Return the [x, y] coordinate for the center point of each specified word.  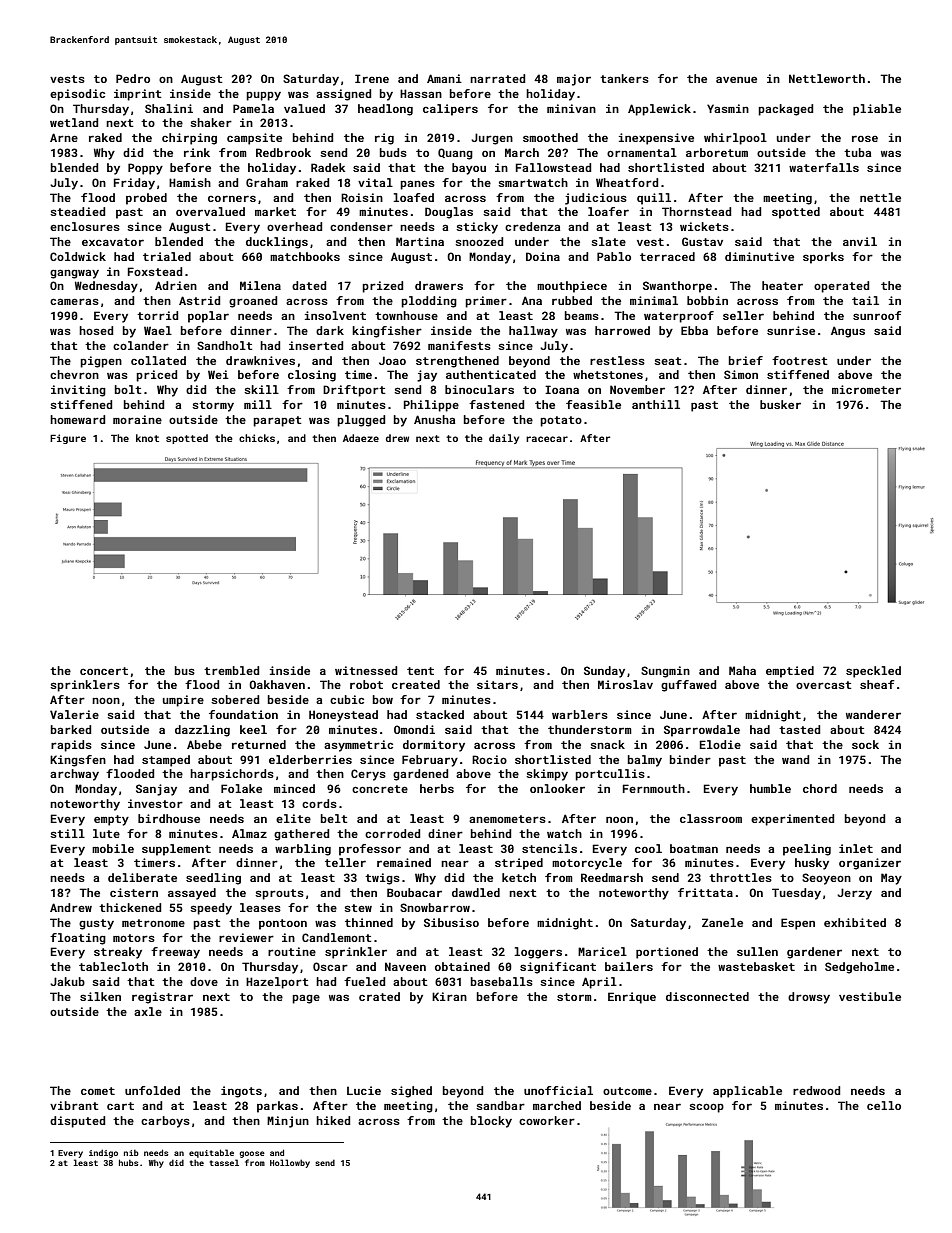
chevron [74, 374]
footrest [800, 360]
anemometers [507, 819]
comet [98, 1091]
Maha [742, 670]
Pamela [253, 108]
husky [812, 864]
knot [147, 438]
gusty [96, 924]
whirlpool [735, 139]
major [574, 80]
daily [504, 439]
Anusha [434, 419]
